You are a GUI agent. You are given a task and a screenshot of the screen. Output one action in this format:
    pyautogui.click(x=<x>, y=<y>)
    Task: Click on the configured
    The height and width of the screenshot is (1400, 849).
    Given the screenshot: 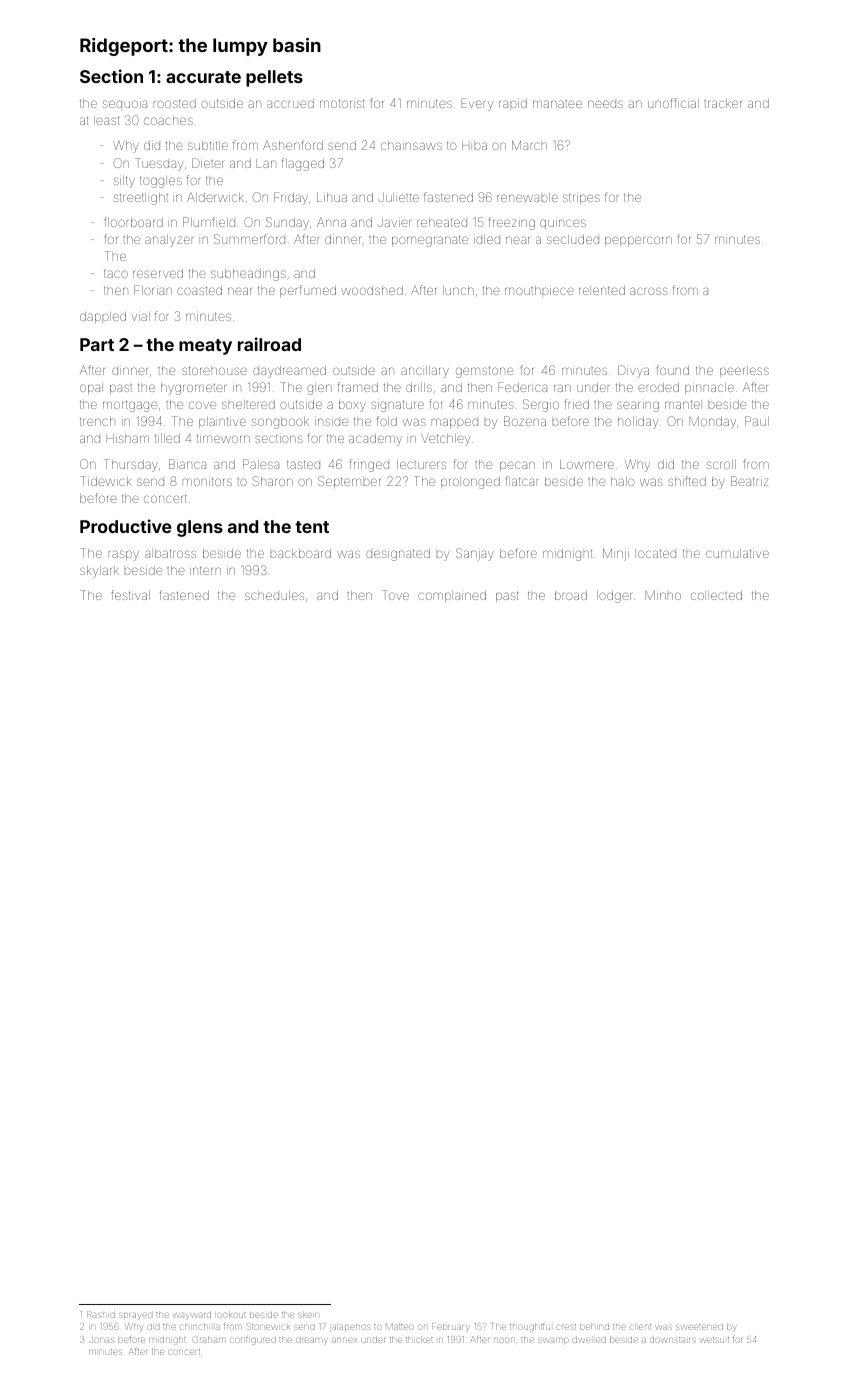 What is the action you would take?
    pyautogui.click(x=253, y=1341)
